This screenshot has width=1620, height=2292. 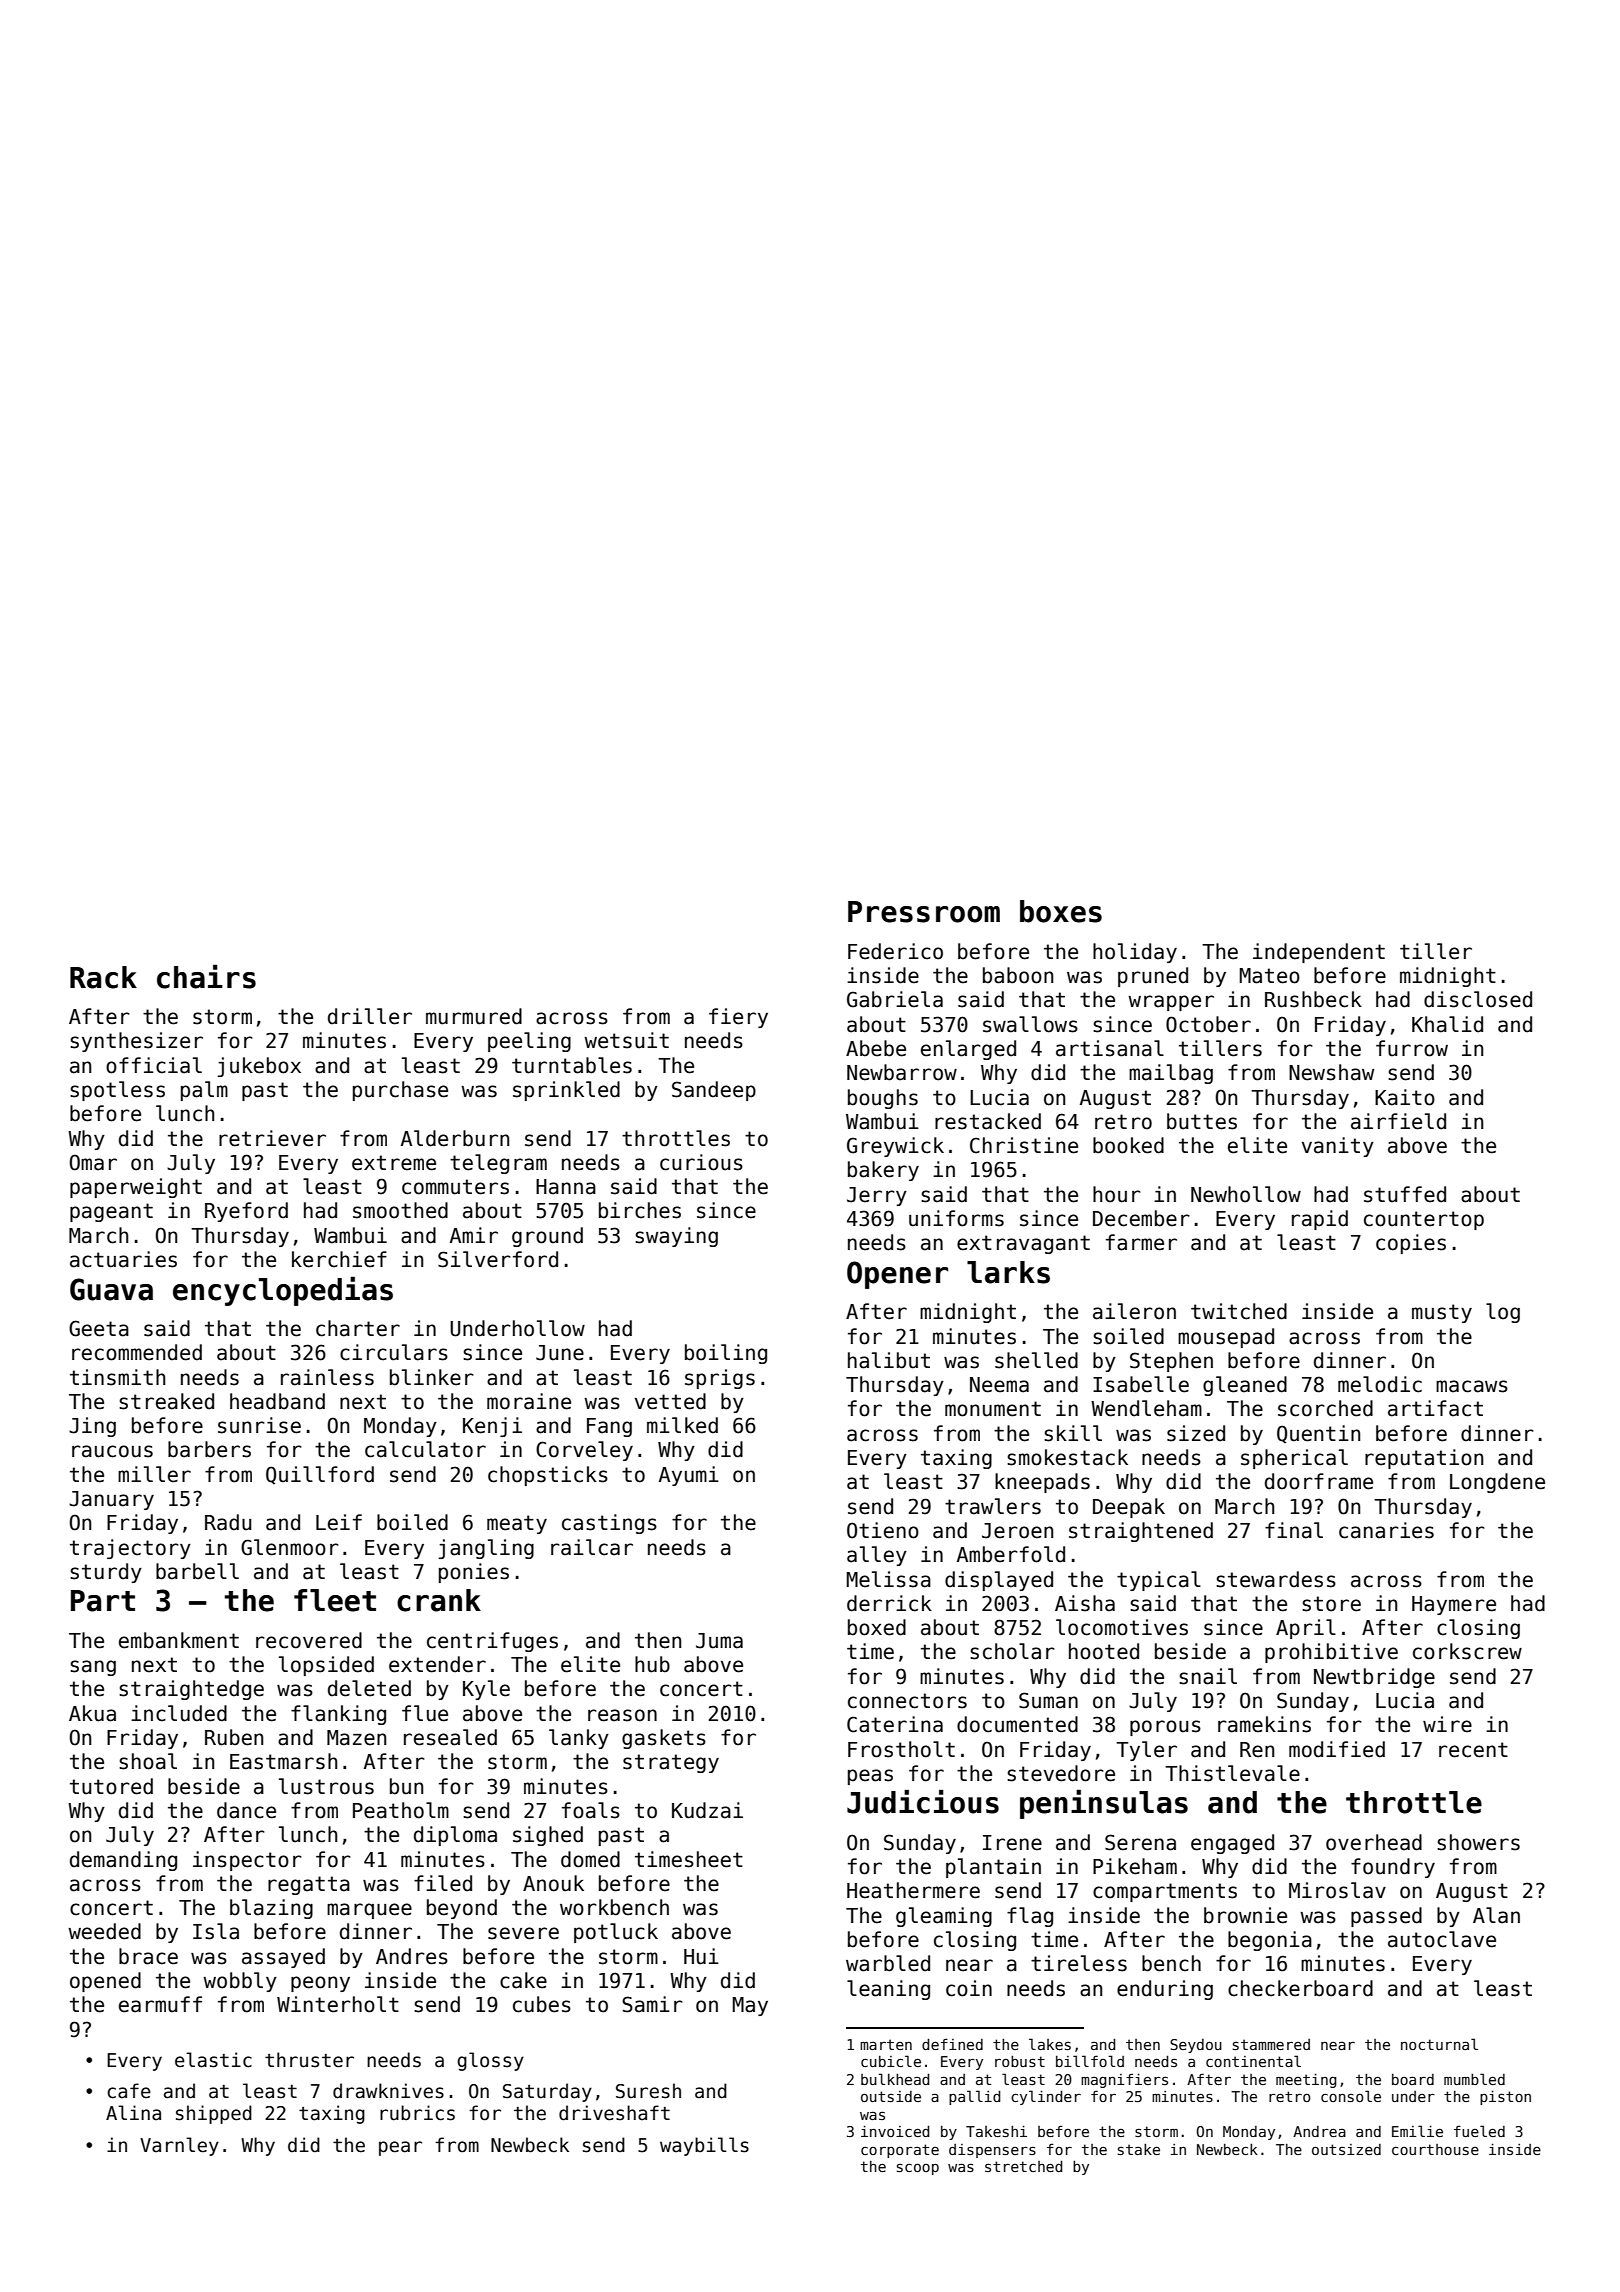 I want to click on driller, so click(x=370, y=1016).
